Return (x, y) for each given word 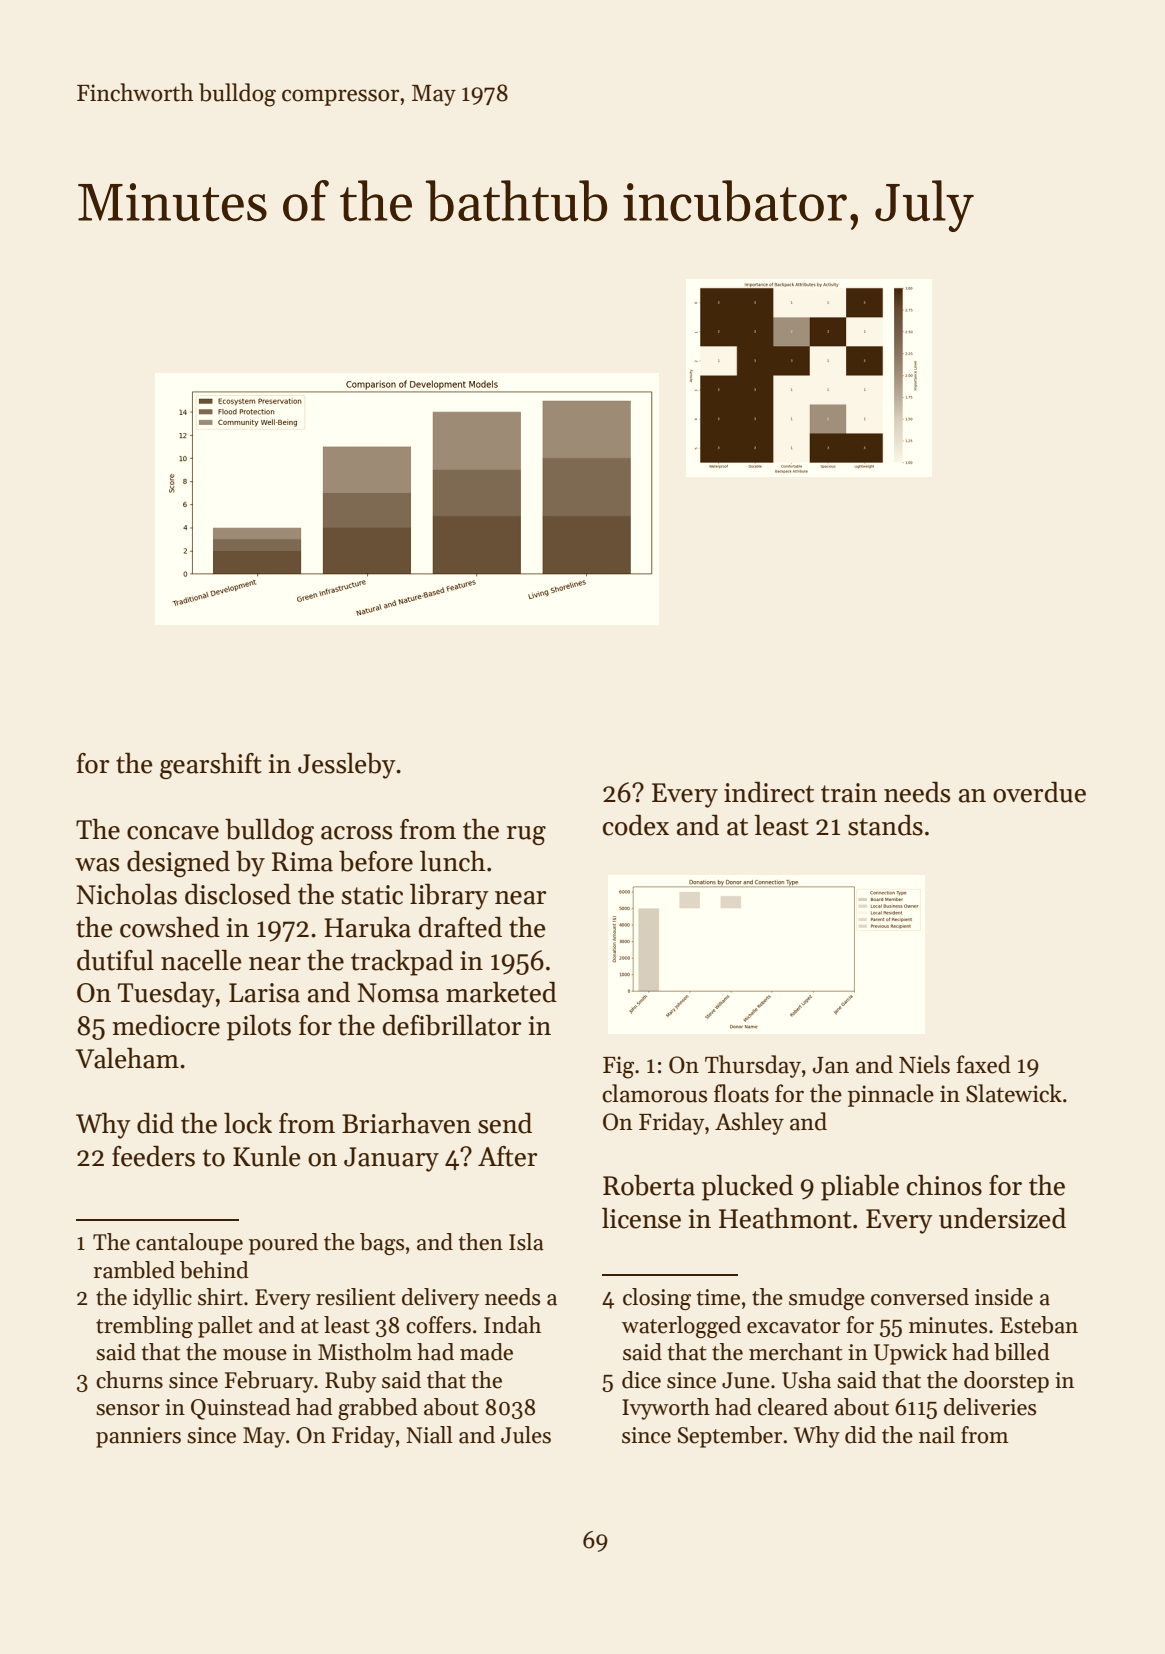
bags (382, 1244)
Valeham (127, 1058)
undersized (1002, 1218)
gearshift (211, 766)
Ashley (749, 1123)
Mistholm (365, 1352)
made (486, 1352)
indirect (769, 792)
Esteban (1039, 1325)
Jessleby (347, 766)
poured (283, 1244)
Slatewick (1014, 1093)
